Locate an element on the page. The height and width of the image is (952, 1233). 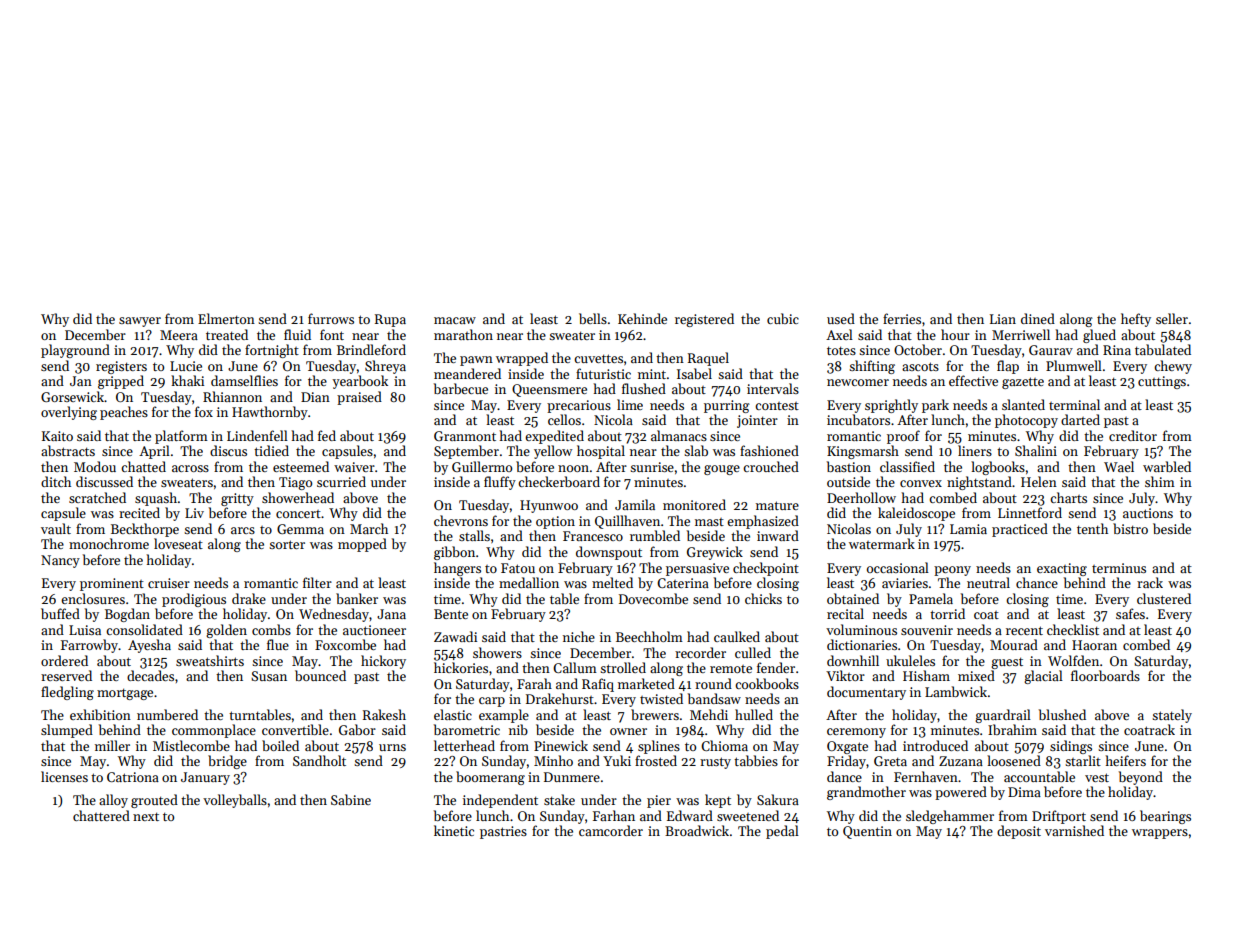
Farah is located at coordinates (534, 683).
